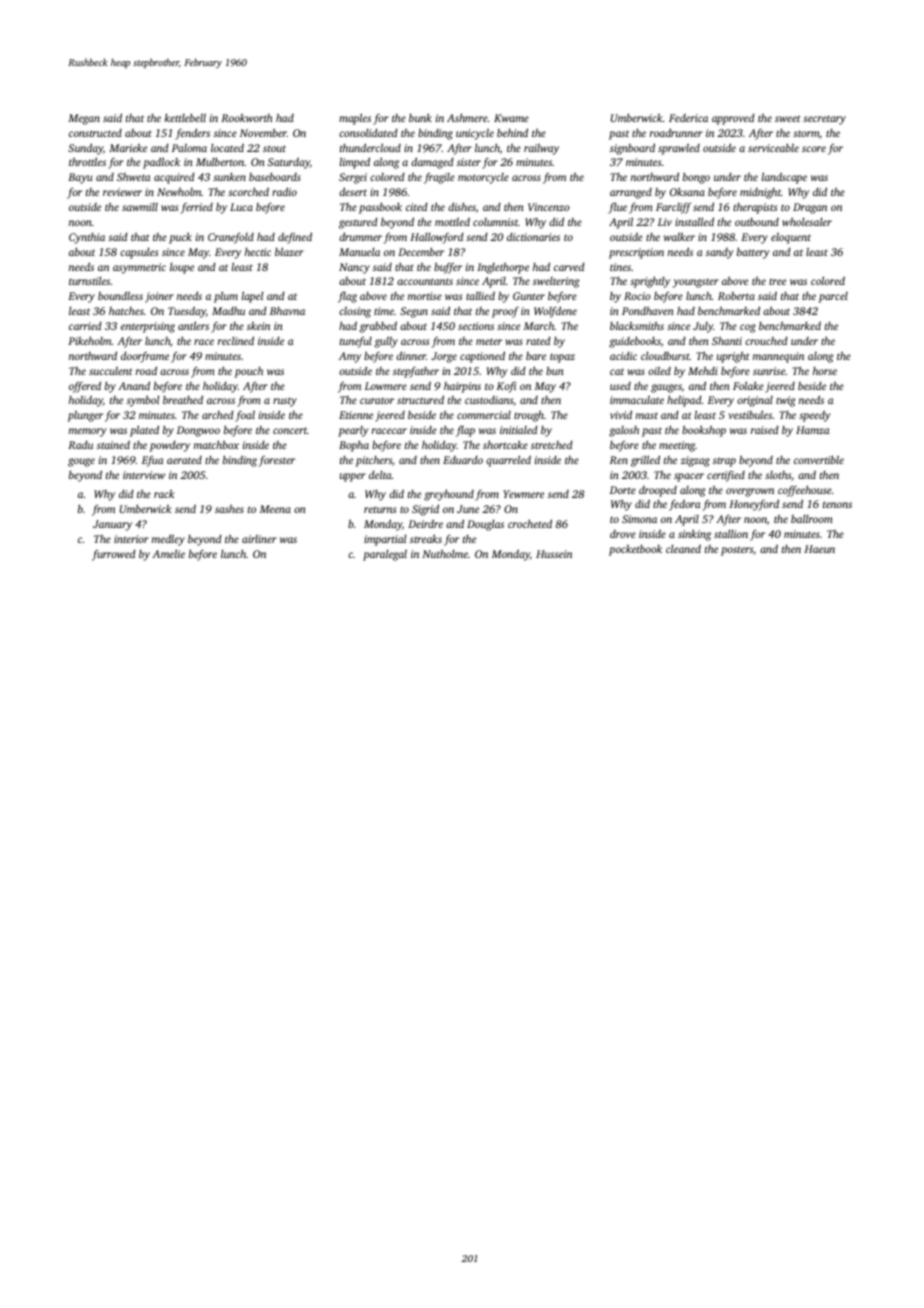 The width and height of the image is (924, 1308). Describe the element at coordinates (688, 118) in the image. I see `Federica` at that location.
